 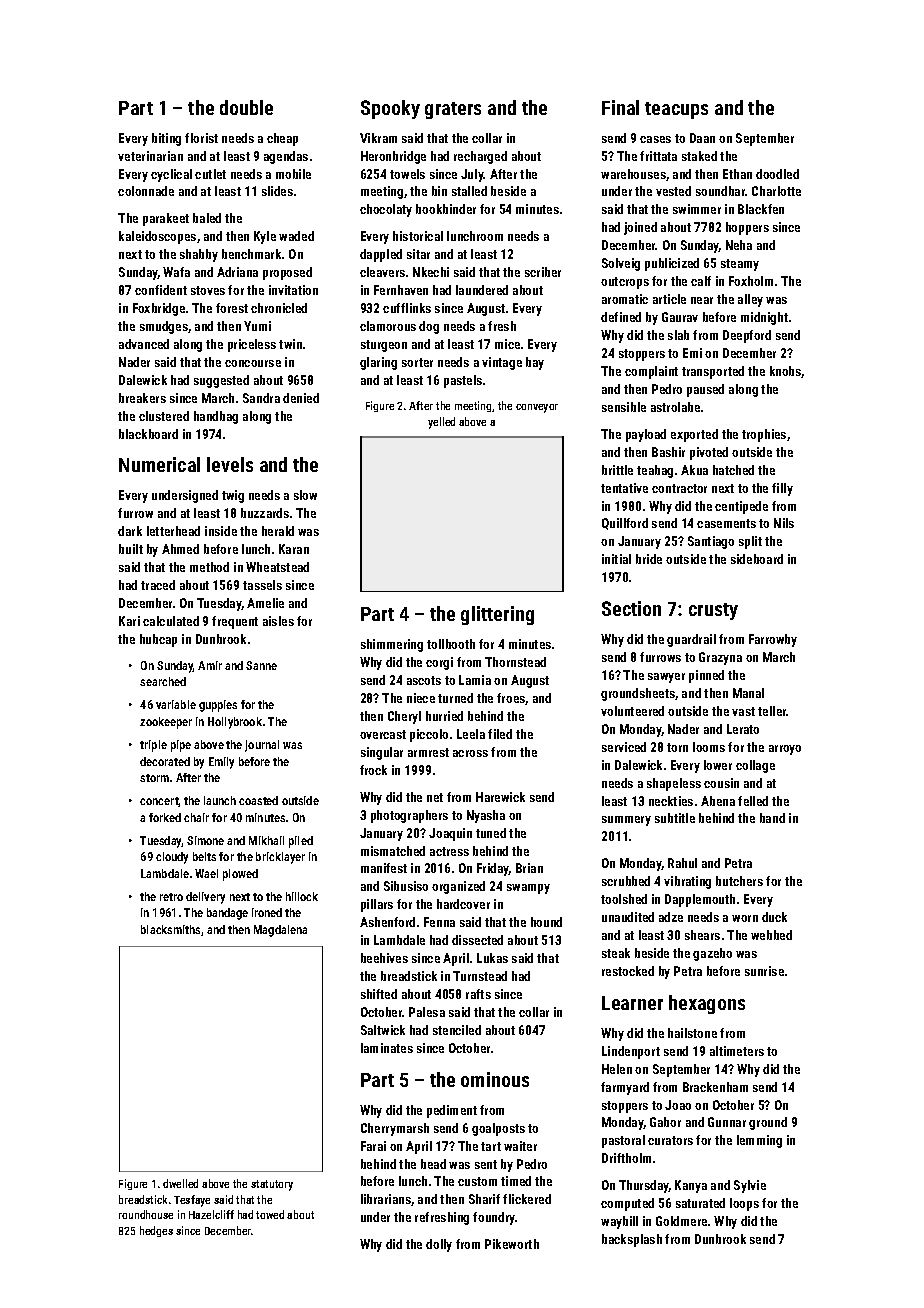 I want to click on arroyo, so click(x=785, y=750).
